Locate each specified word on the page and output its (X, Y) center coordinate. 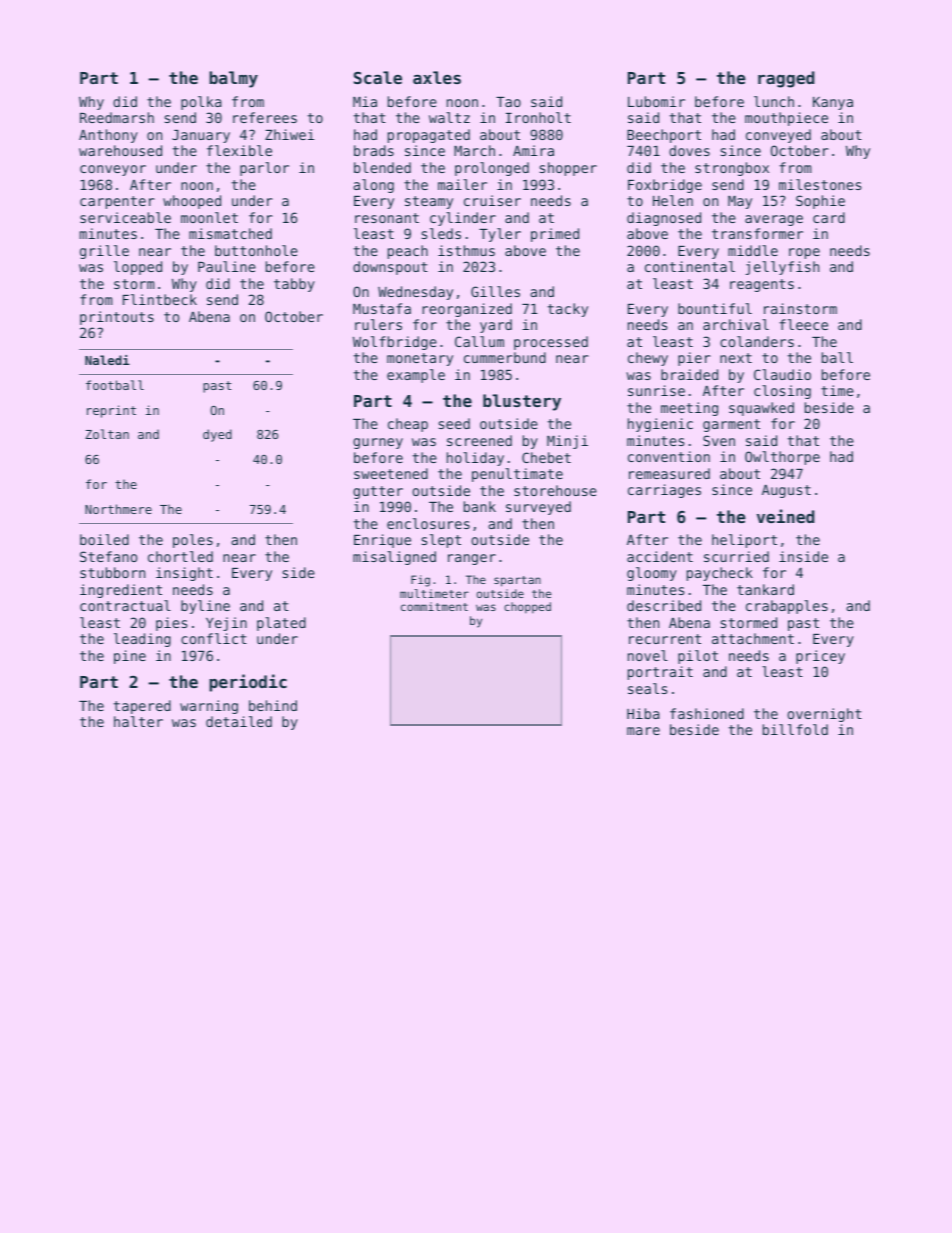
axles (437, 77)
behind (273, 705)
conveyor (113, 170)
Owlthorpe (782, 458)
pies (171, 624)
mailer (462, 184)
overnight (824, 715)
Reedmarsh (117, 117)
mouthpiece (786, 119)
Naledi (107, 360)
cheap (408, 425)
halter (138, 721)
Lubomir (656, 101)
